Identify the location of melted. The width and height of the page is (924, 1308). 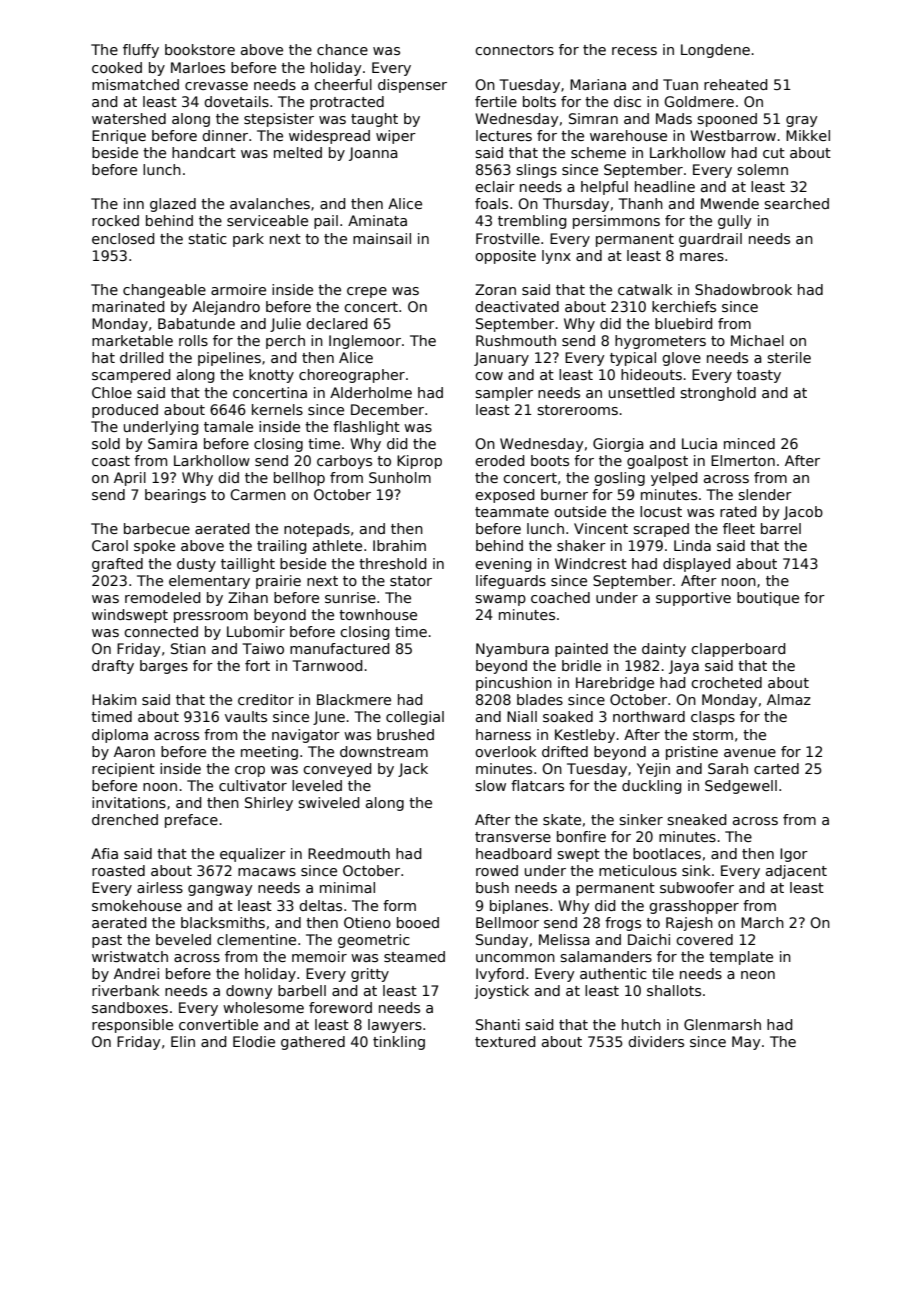
(298, 152).
